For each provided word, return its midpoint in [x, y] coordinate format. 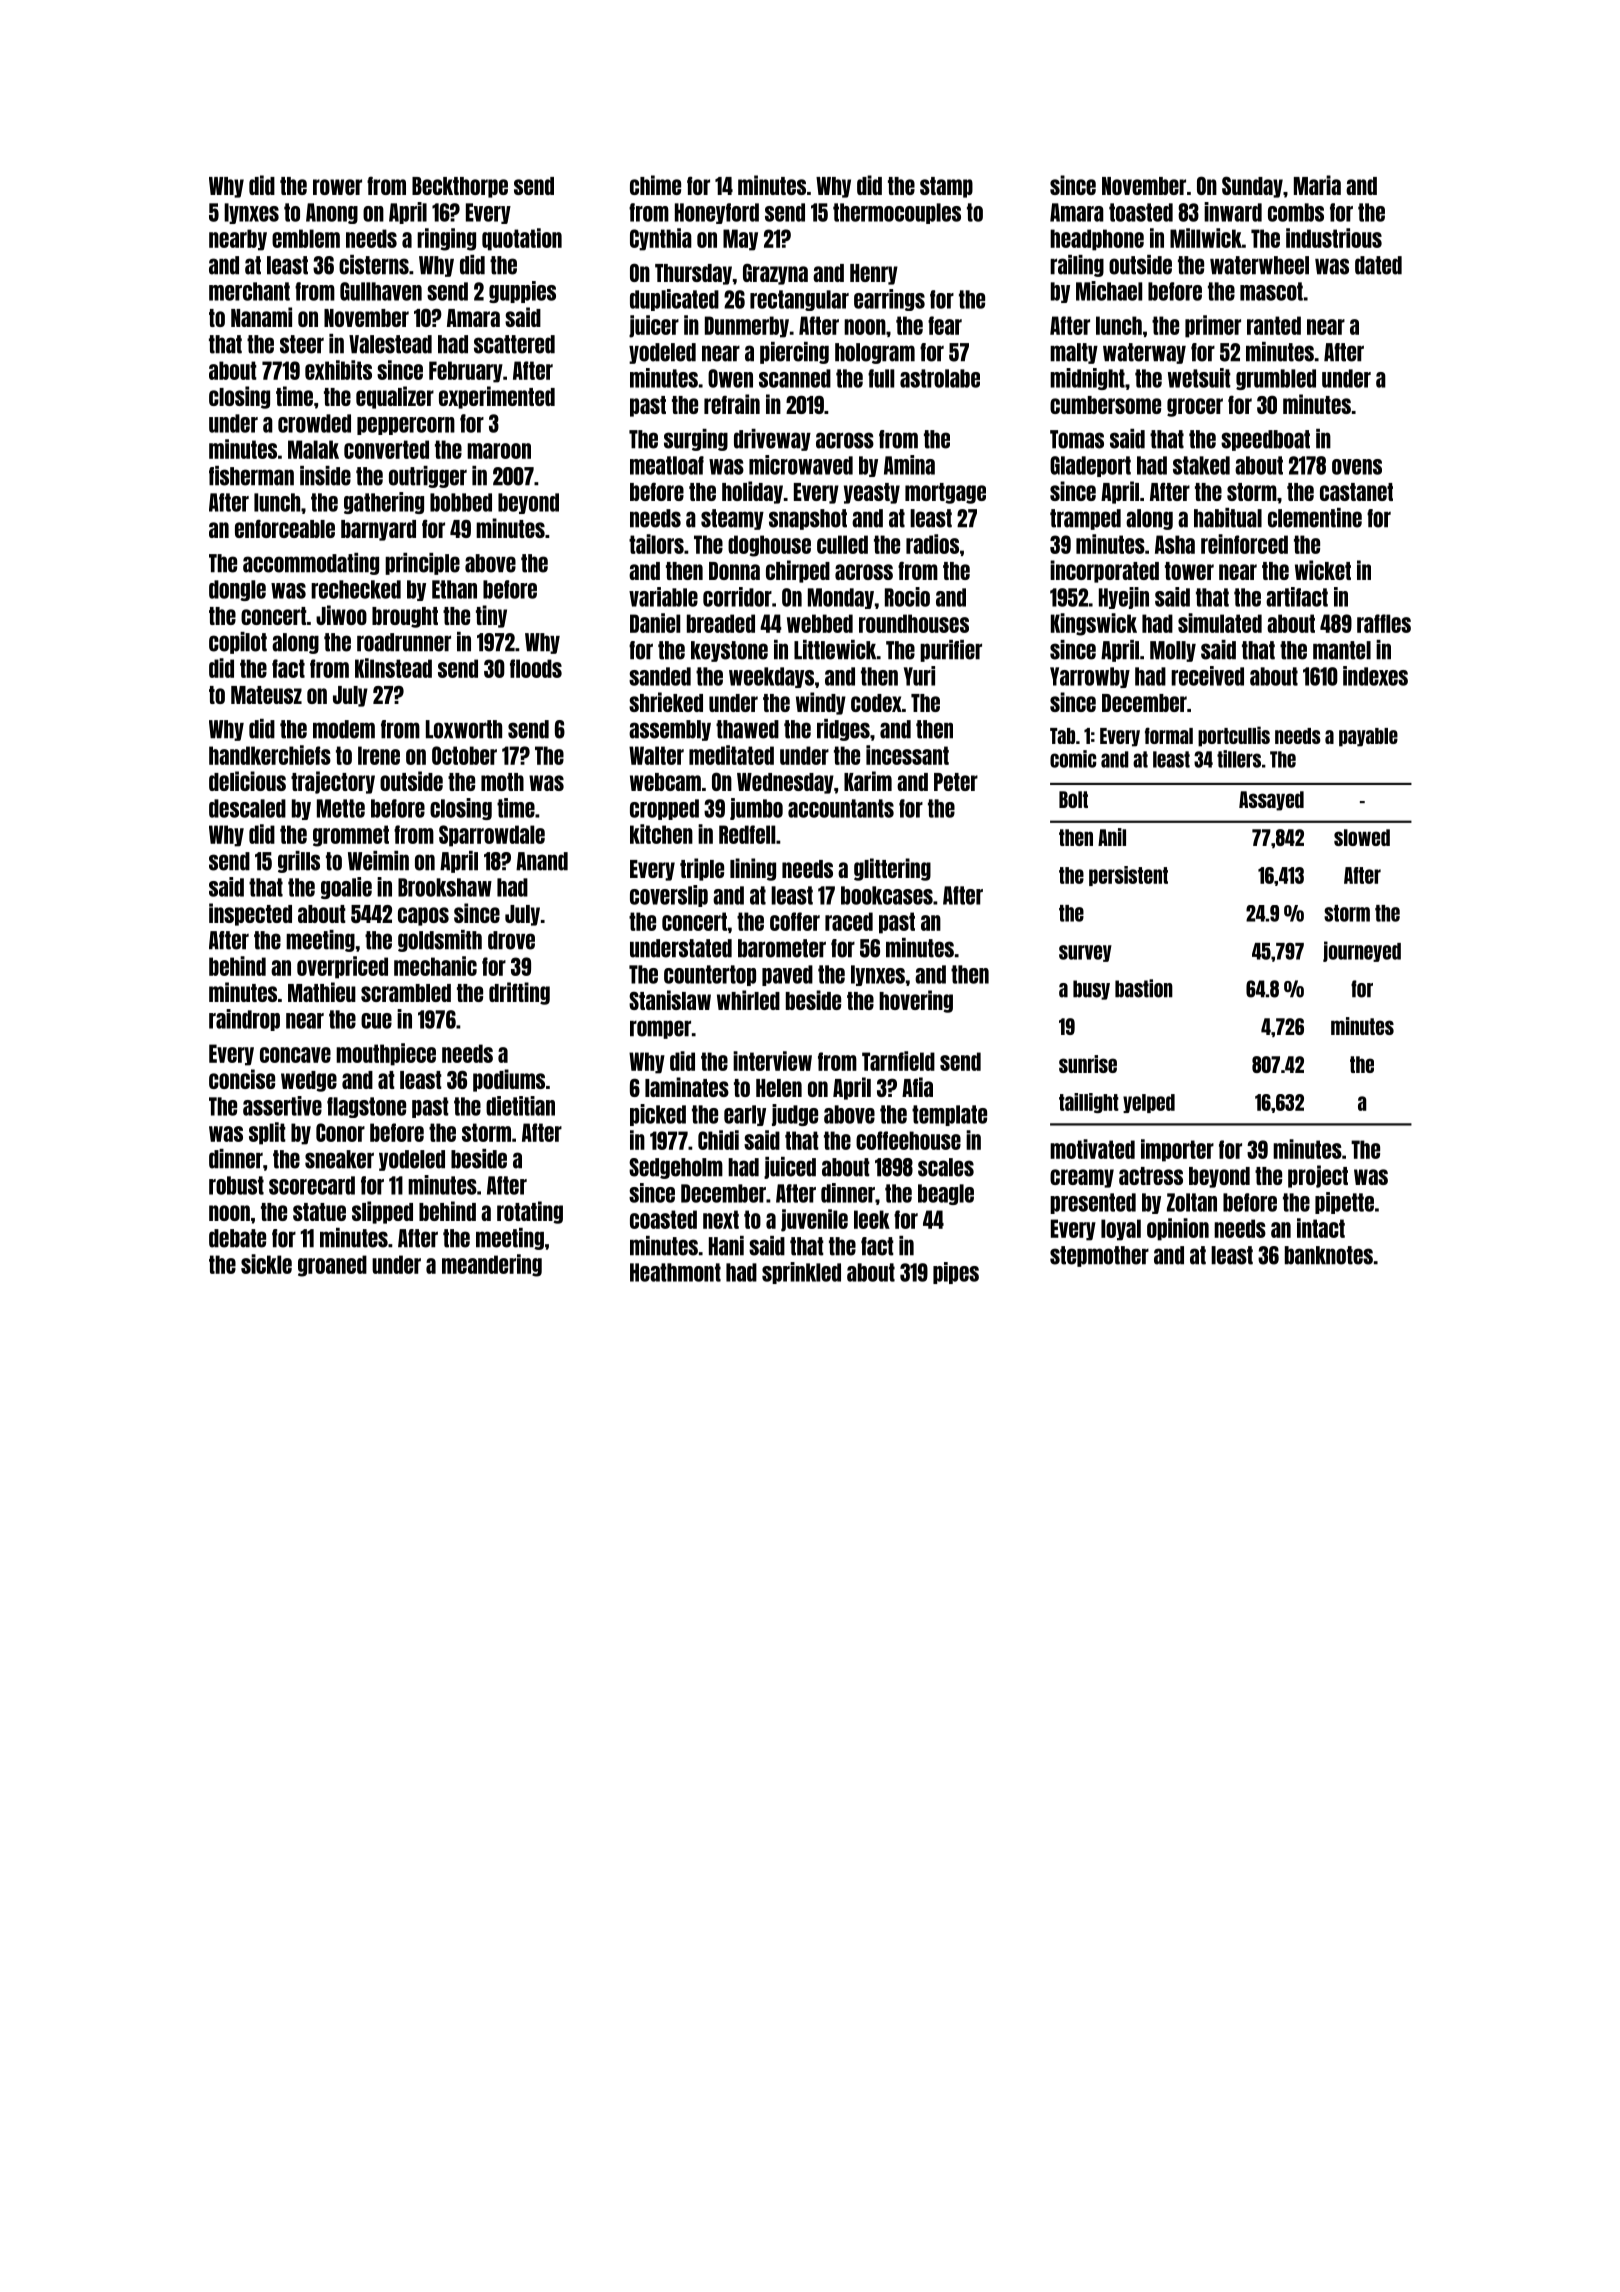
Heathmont [675, 1272]
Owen [730, 378]
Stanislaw [670, 1000]
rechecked [356, 589]
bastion [1144, 988]
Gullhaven [381, 291]
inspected [250, 914]
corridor [737, 597]
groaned [332, 1266]
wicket [1323, 570]
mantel [1342, 650]
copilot [238, 643]
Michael [1109, 291]
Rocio [907, 597]
